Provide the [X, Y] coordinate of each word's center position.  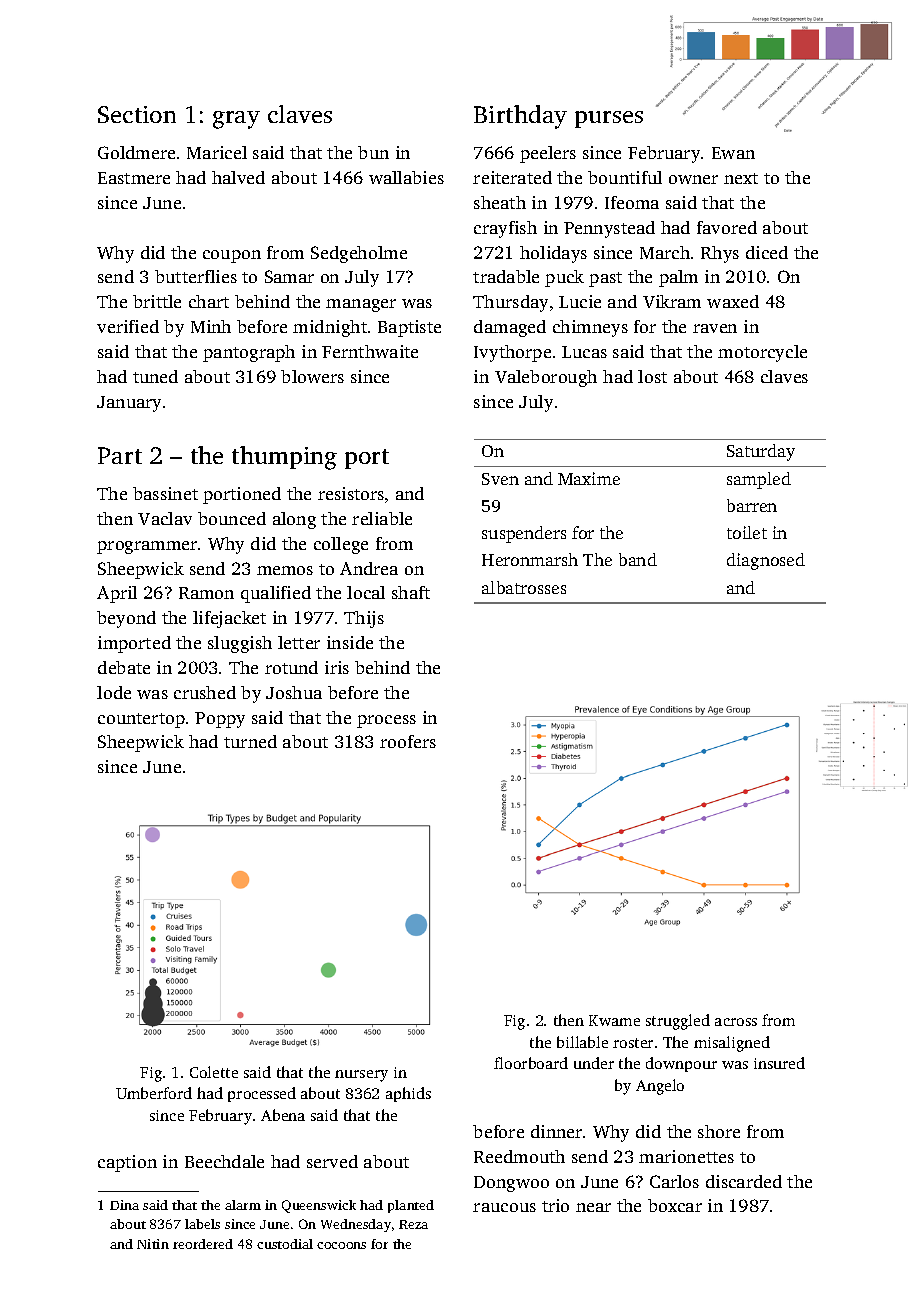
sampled [759, 480]
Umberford [154, 1093]
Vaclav [165, 518]
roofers [408, 741]
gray [236, 120]
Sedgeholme [359, 254]
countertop [141, 720]
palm [678, 278]
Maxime [589, 478]
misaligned [732, 1044]
